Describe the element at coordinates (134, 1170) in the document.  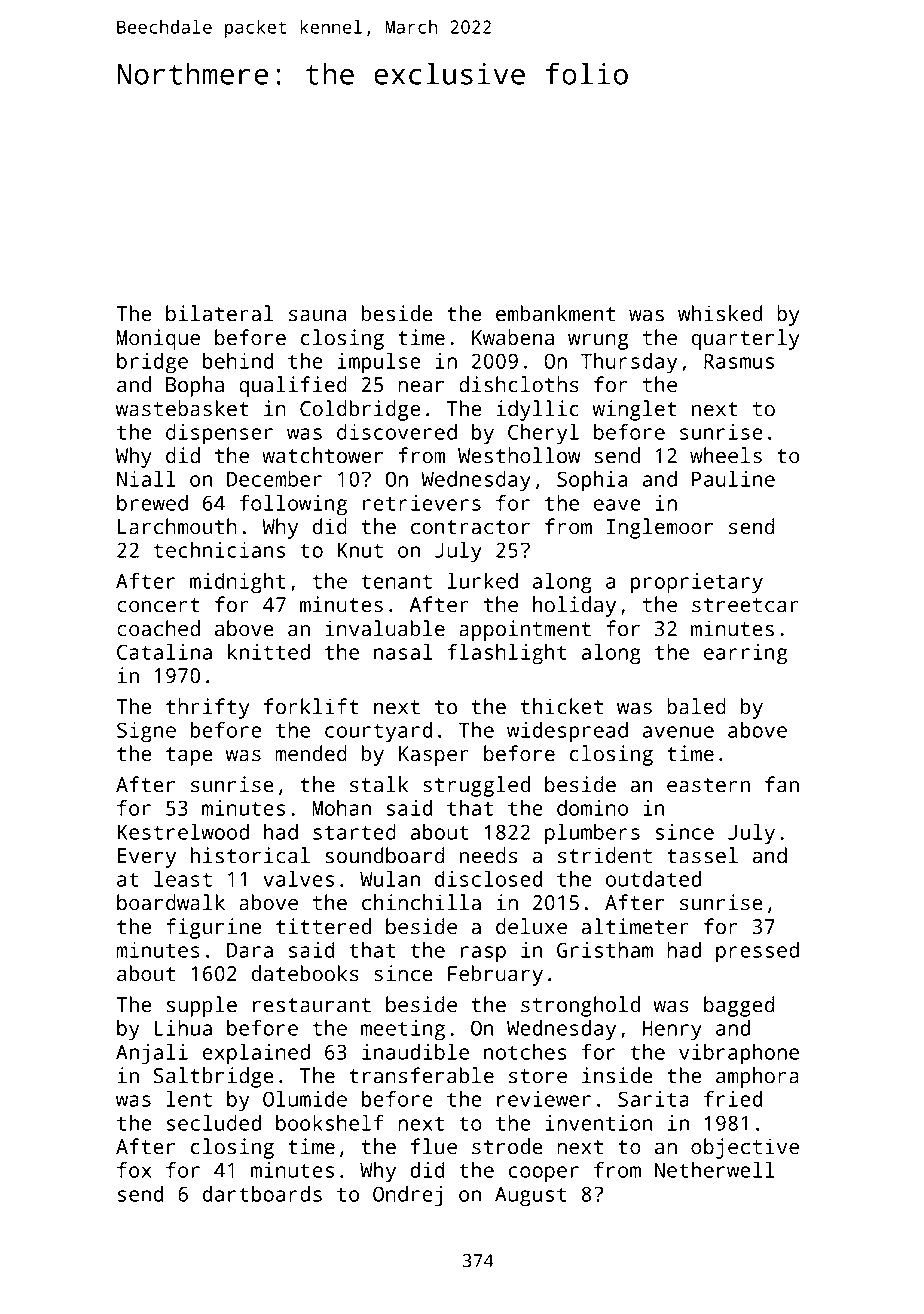
I see `fox` at that location.
